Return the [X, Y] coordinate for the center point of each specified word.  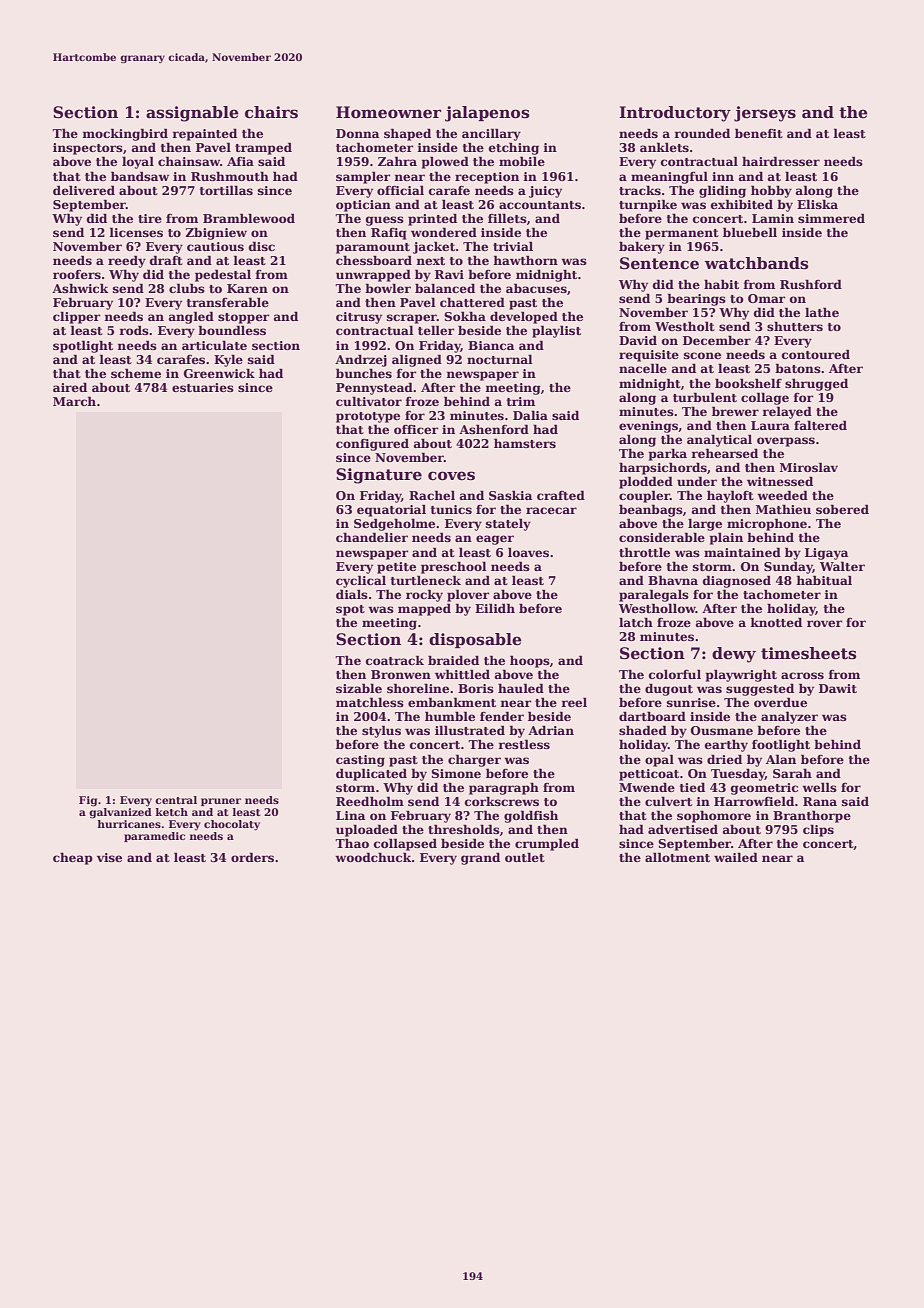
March [74, 401]
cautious [215, 246]
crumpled [547, 844]
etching [514, 148]
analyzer [789, 717]
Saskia [510, 495]
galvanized [120, 813]
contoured [816, 354]
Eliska [817, 204]
